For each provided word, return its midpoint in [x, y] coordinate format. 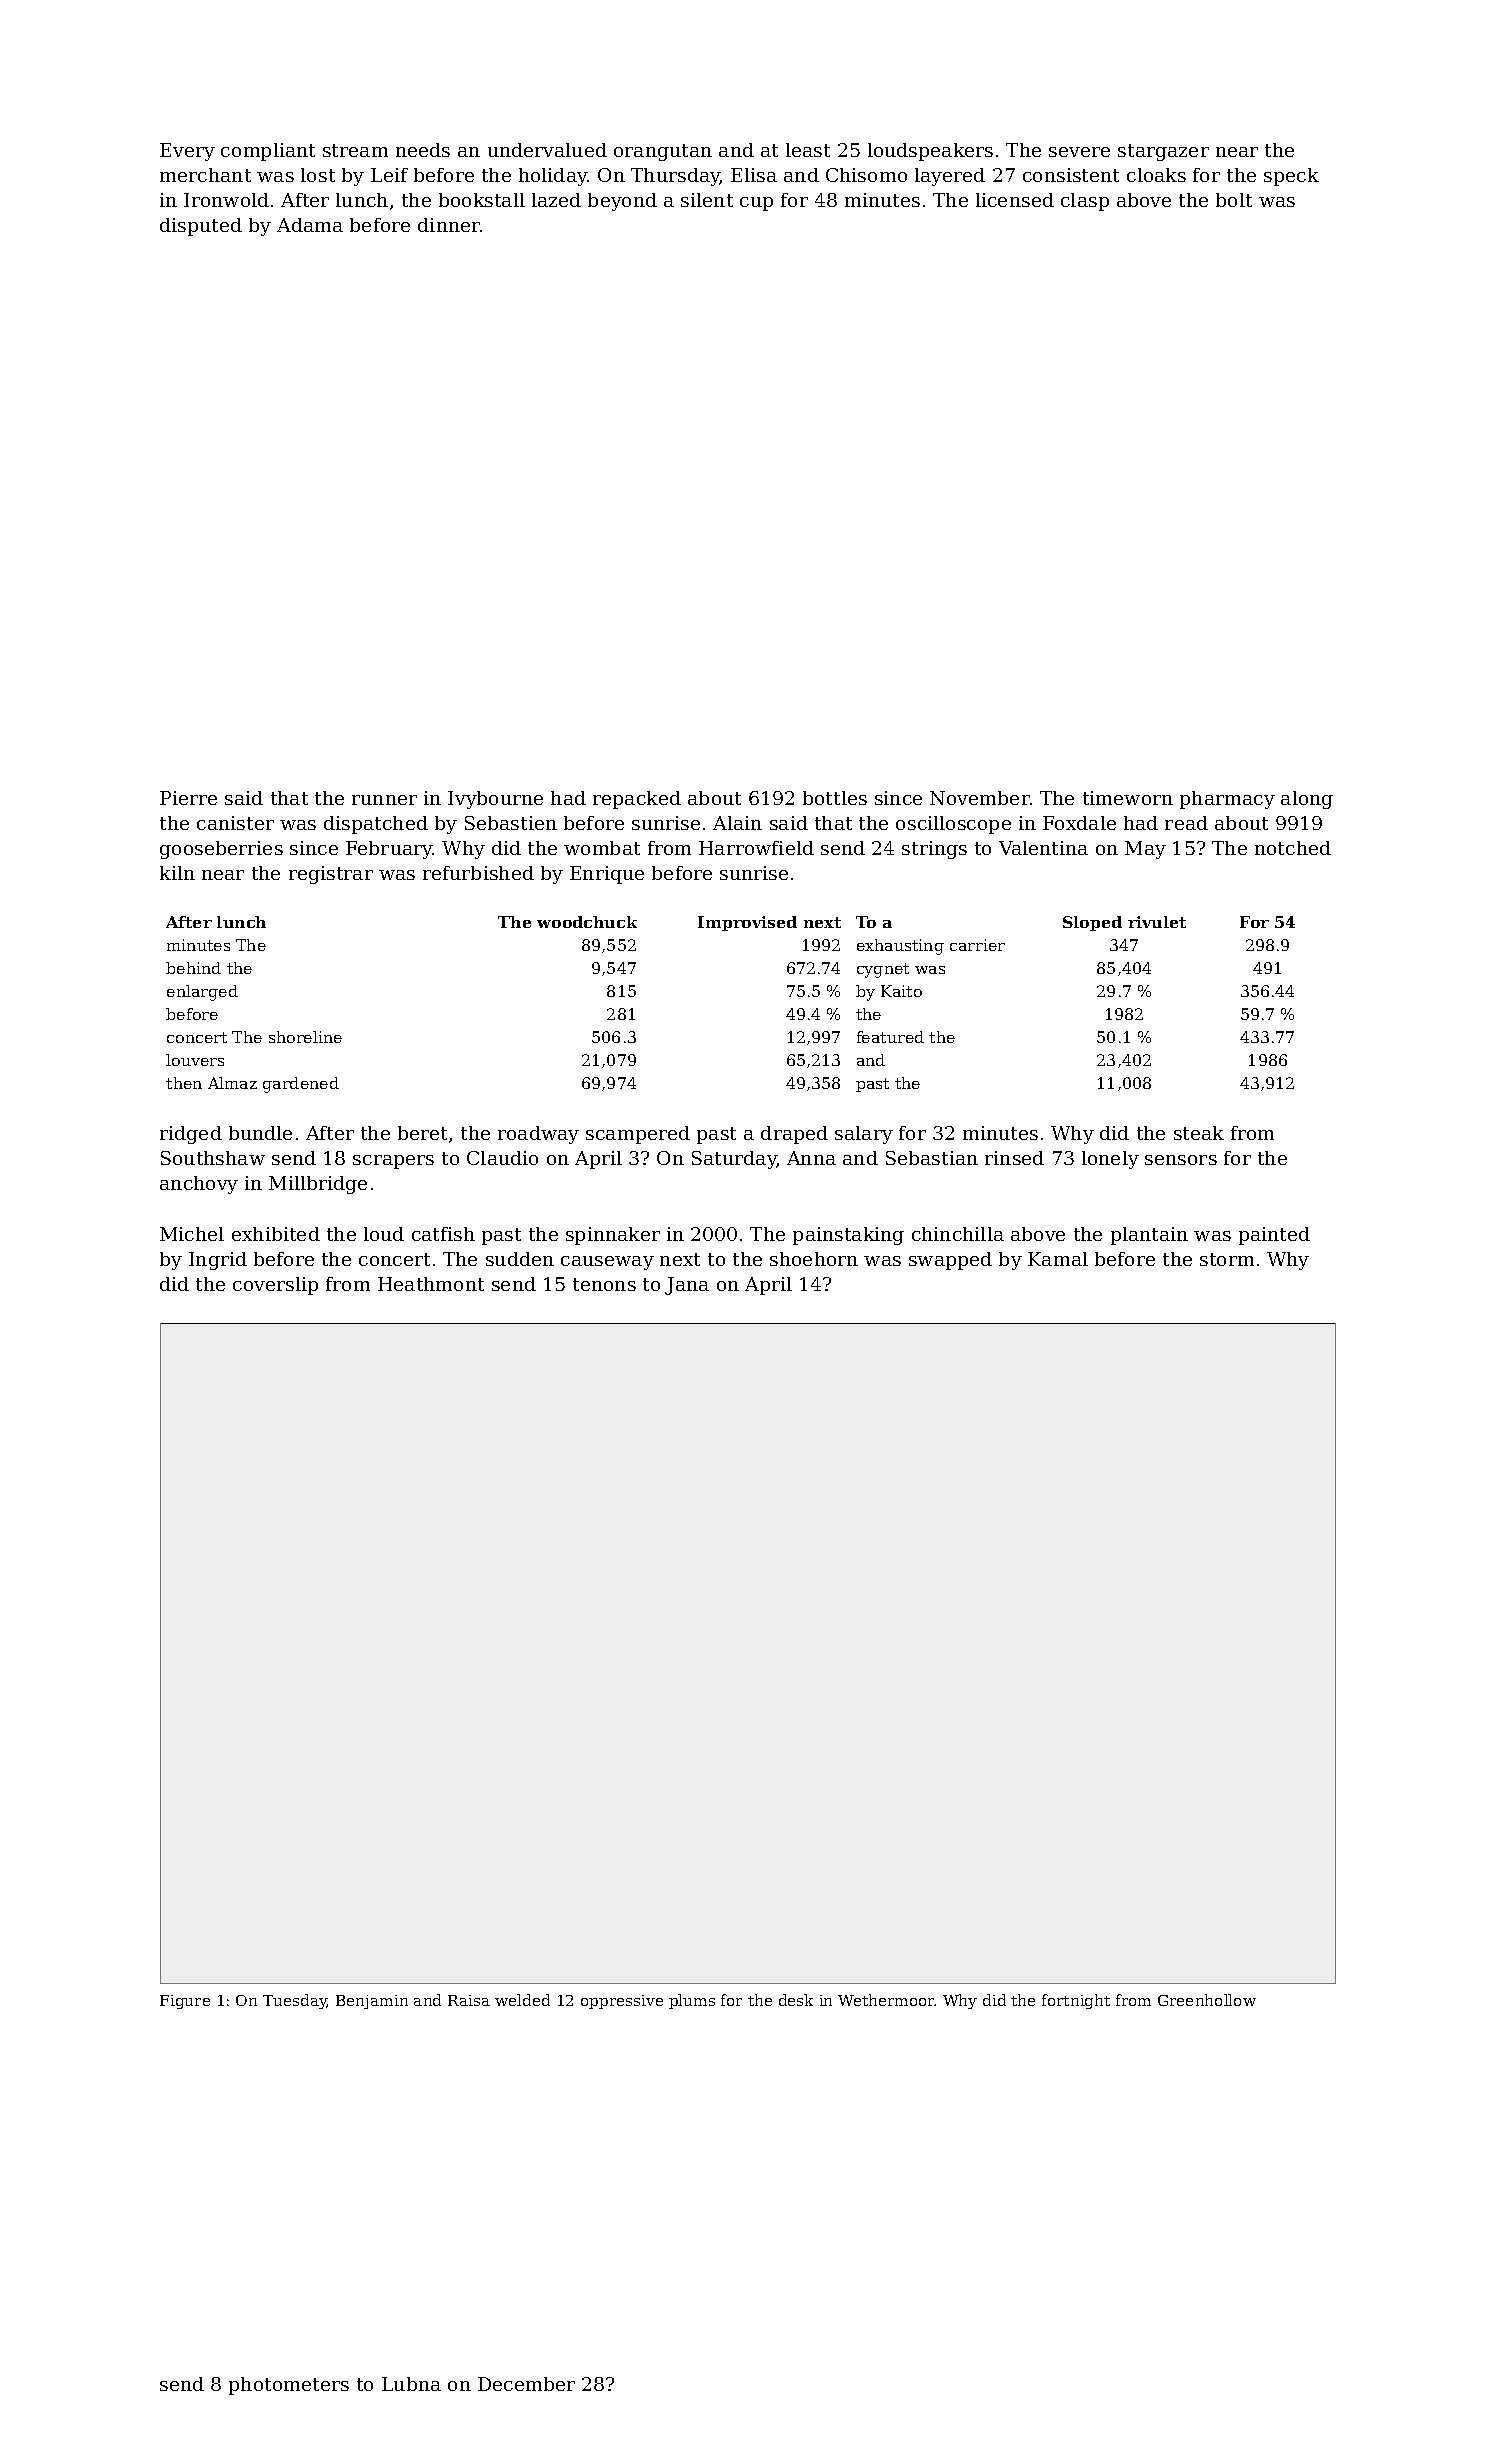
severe [1079, 152]
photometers [289, 2386]
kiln [177, 873]
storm [1227, 1259]
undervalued [547, 150]
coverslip [275, 1286]
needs [423, 150]
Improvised [747, 923]
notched [1293, 848]
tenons [604, 1284]
